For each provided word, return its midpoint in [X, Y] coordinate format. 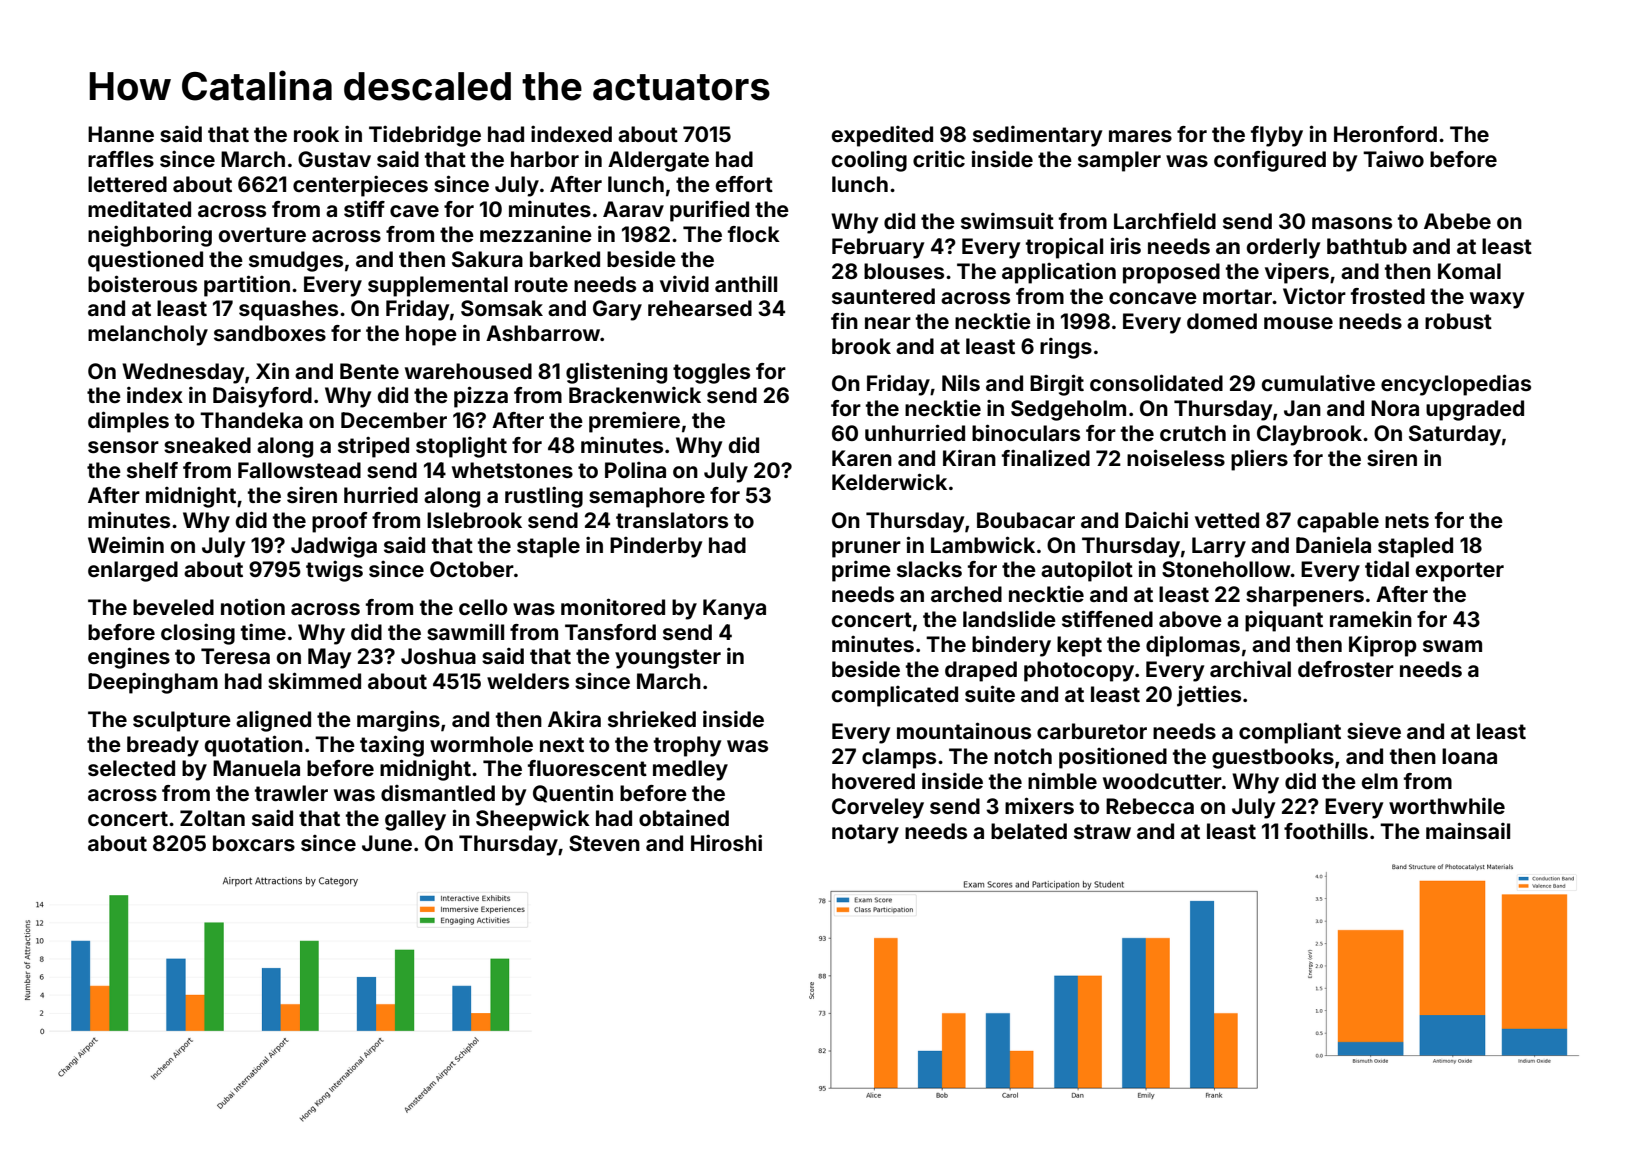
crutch [1193, 433]
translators [672, 520]
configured [1270, 161]
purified [709, 211]
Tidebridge [425, 136]
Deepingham [153, 683]
